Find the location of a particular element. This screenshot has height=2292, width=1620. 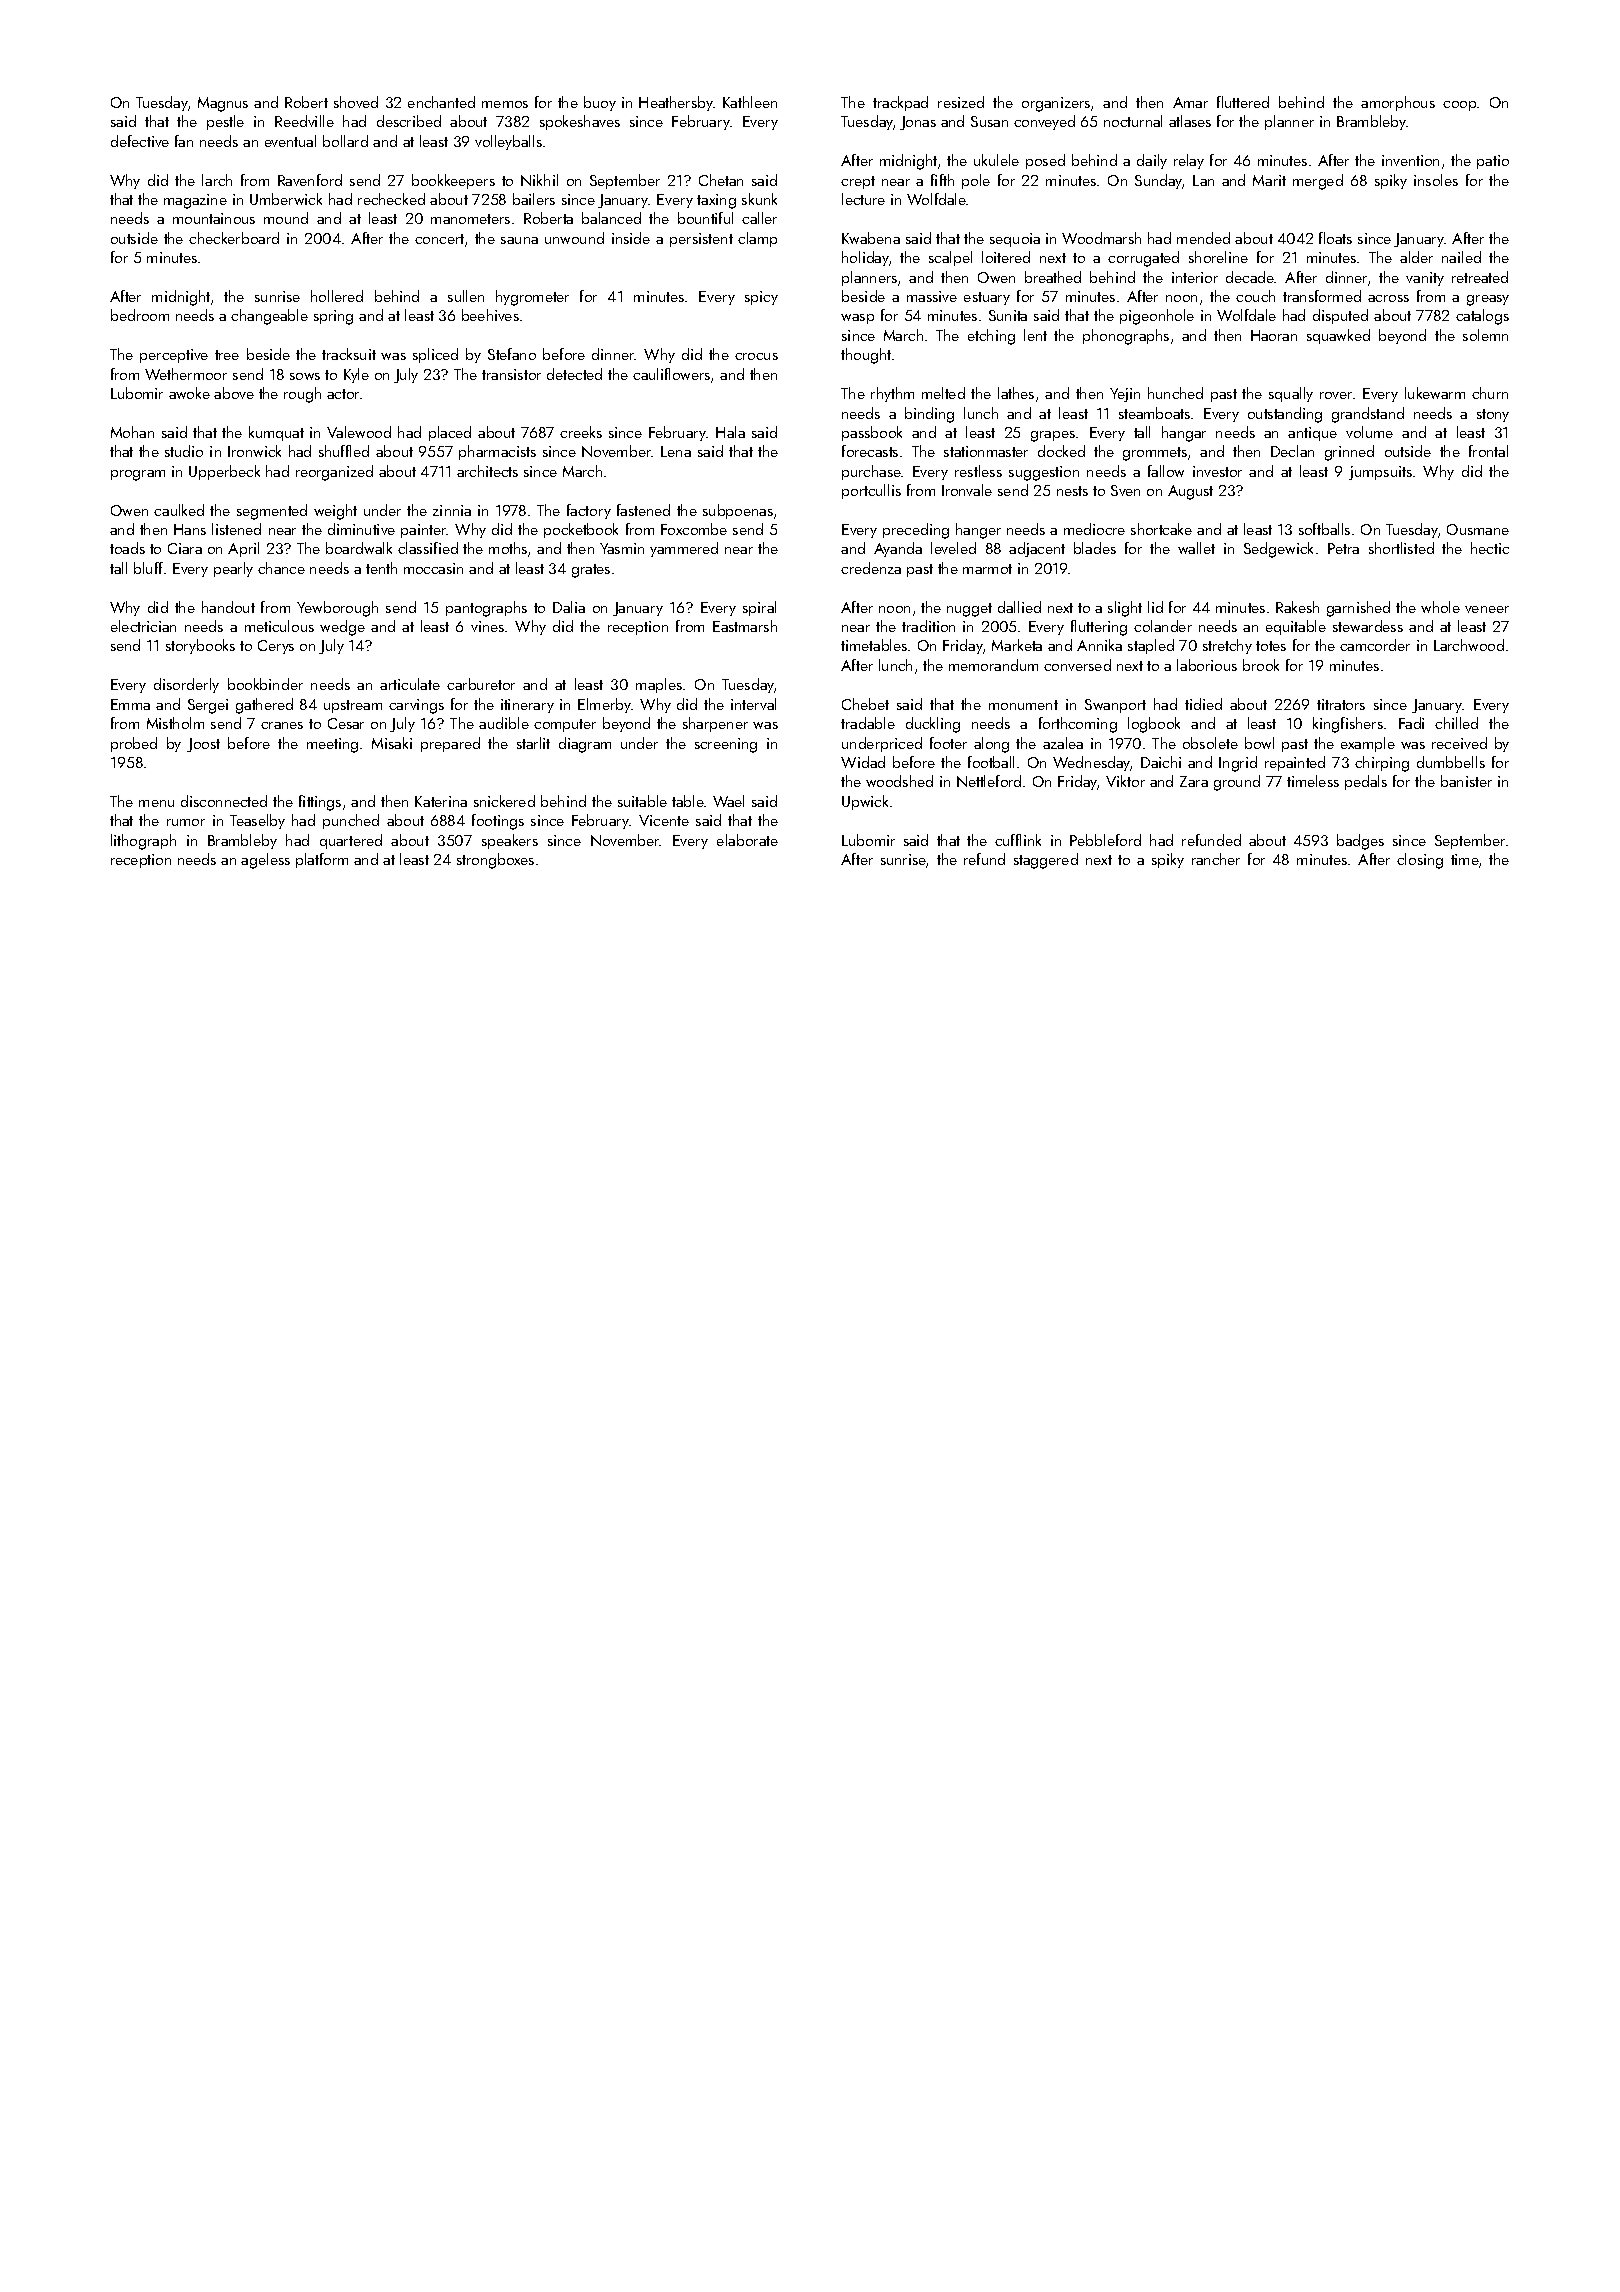

solemn is located at coordinates (1485, 335).
